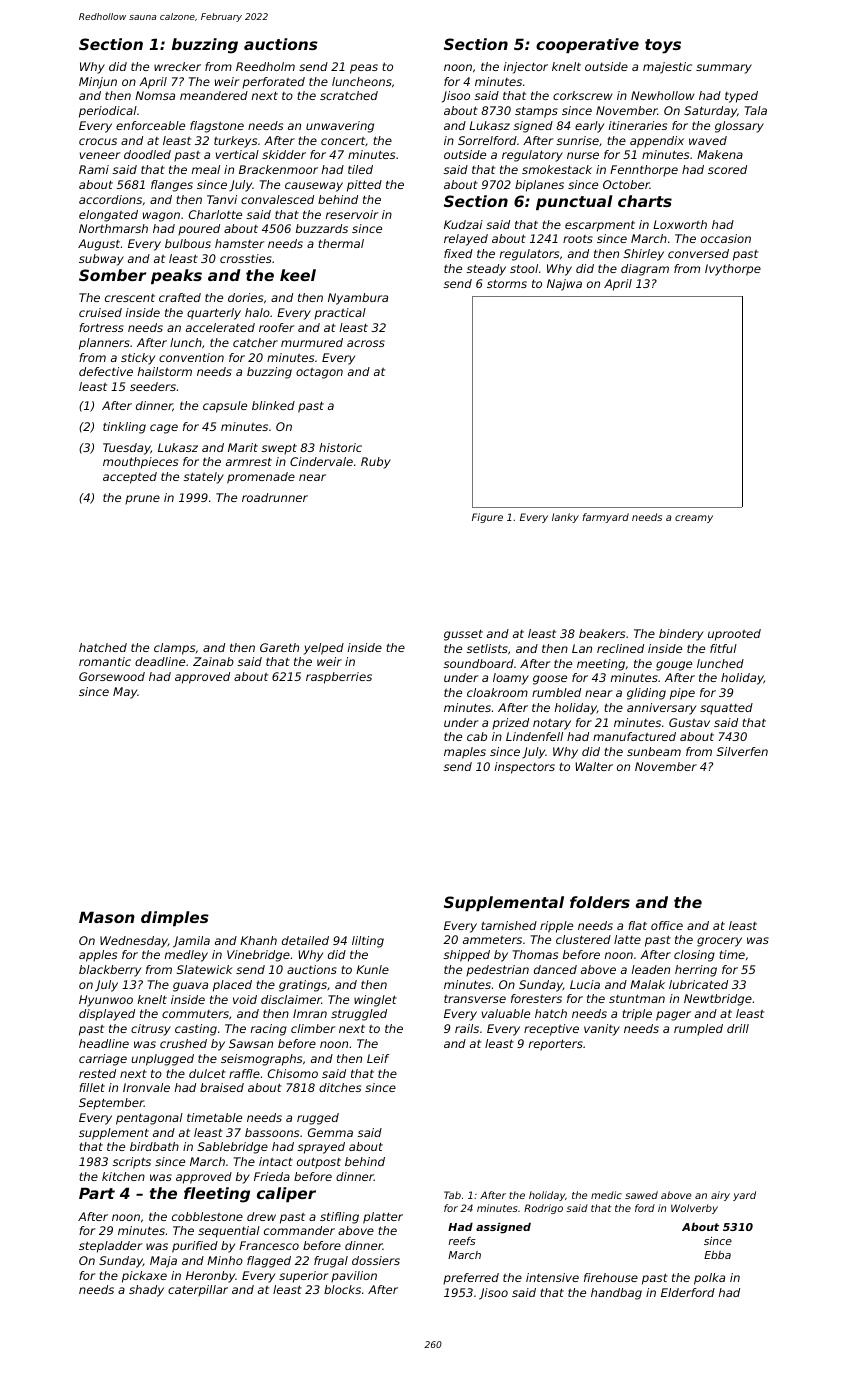 The height and width of the document is (1400, 849). What do you see at coordinates (339, 1218) in the document?
I see `stifling` at bounding box center [339, 1218].
